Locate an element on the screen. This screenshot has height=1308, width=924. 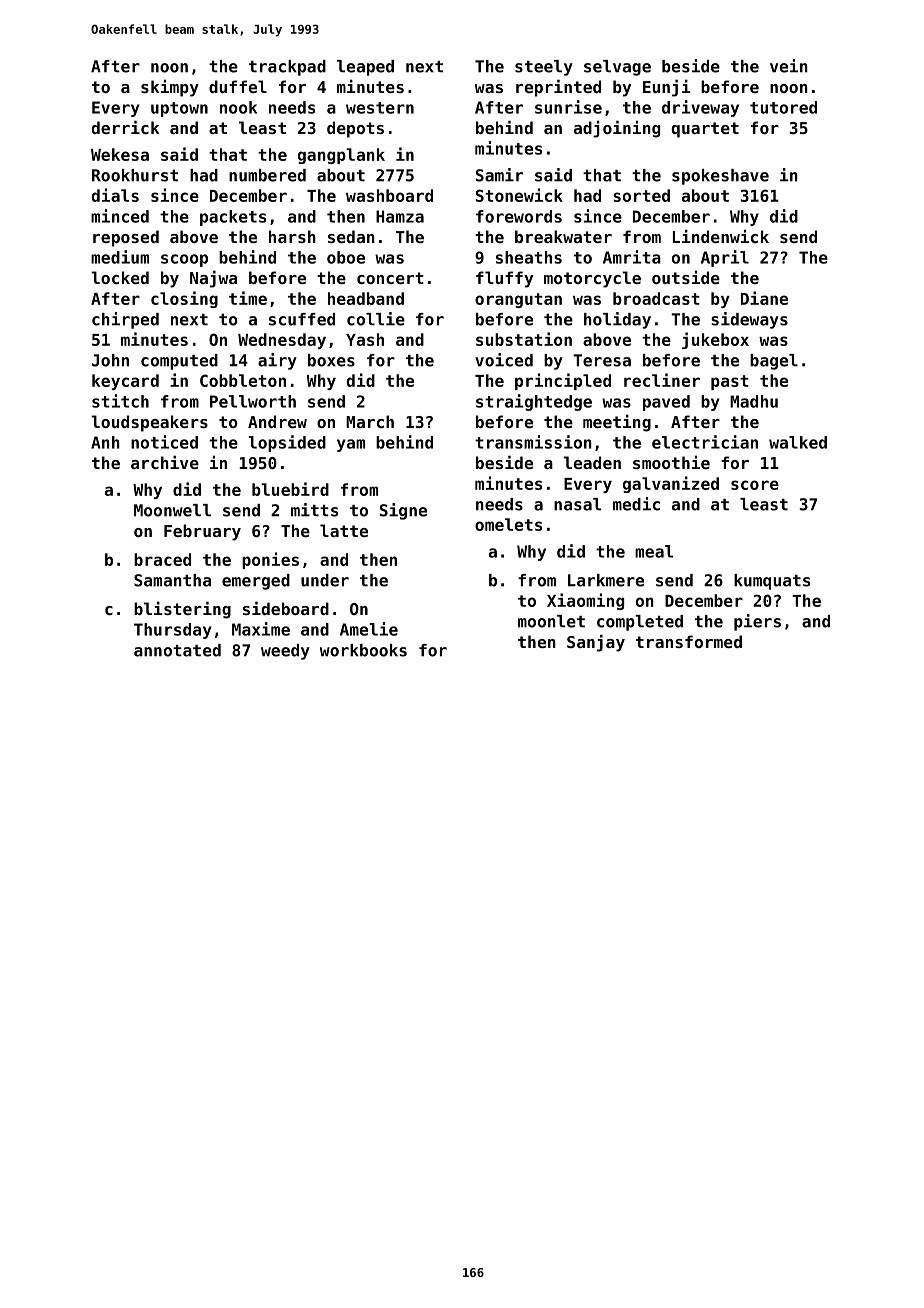
kumquats is located at coordinates (772, 582).
